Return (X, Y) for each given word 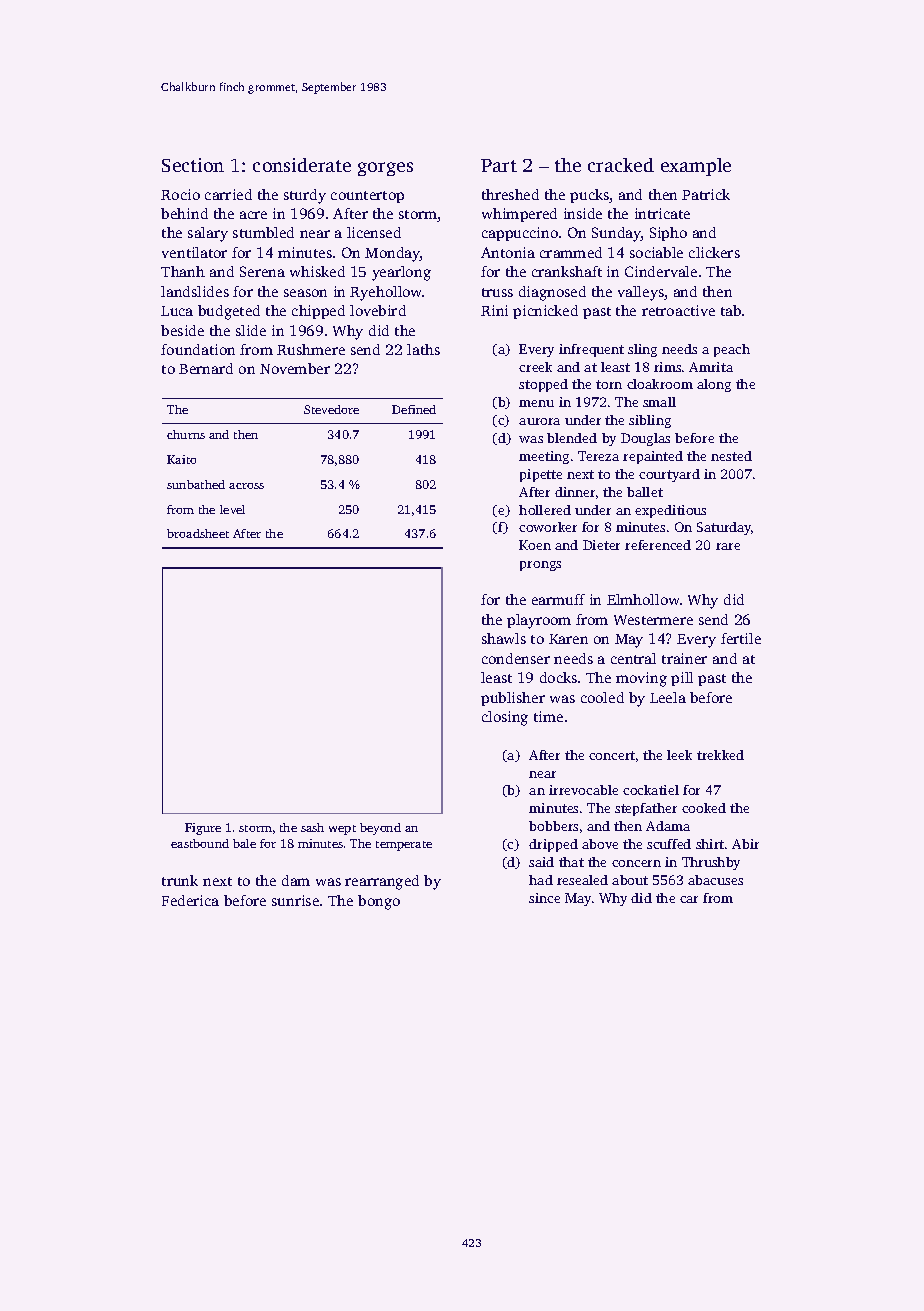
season (305, 293)
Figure (203, 829)
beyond (380, 829)
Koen (535, 545)
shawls (504, 638)
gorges (385, 169)
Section (193, 165)
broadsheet (198, 533)
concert (612, 755)
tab (731, 310)
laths (423, 349)
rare (728, 546)
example (696, 167)
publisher (513, 699)
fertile (741, 638)
